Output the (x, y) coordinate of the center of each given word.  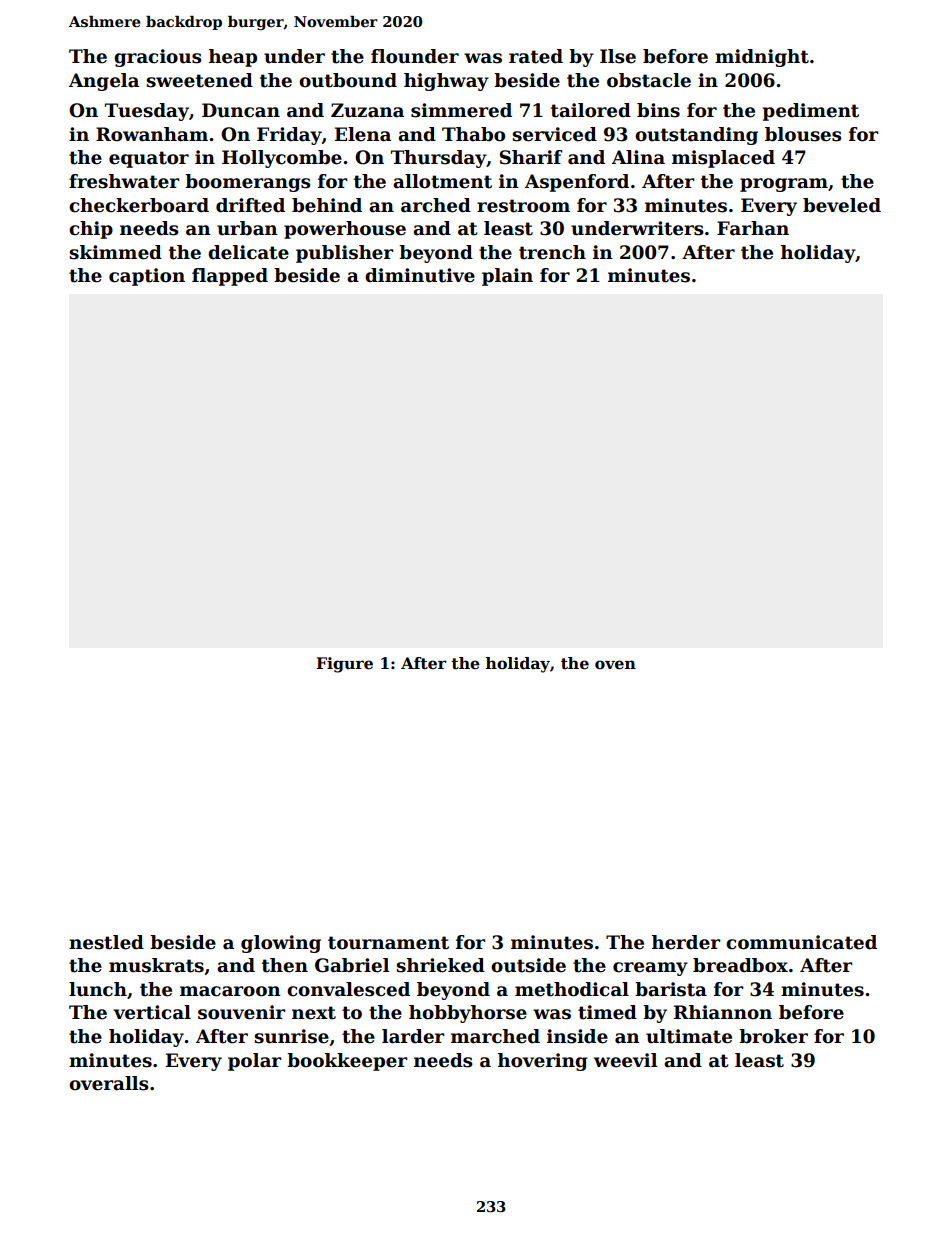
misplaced (723, 159)
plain (507, 277)
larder (413, 1036)
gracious (158, 58)
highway (446, 82)
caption (147, 277)
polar (254, 1062)
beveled (842, 205)
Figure (344, 665)
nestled (106, 942)
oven (615, 665)
